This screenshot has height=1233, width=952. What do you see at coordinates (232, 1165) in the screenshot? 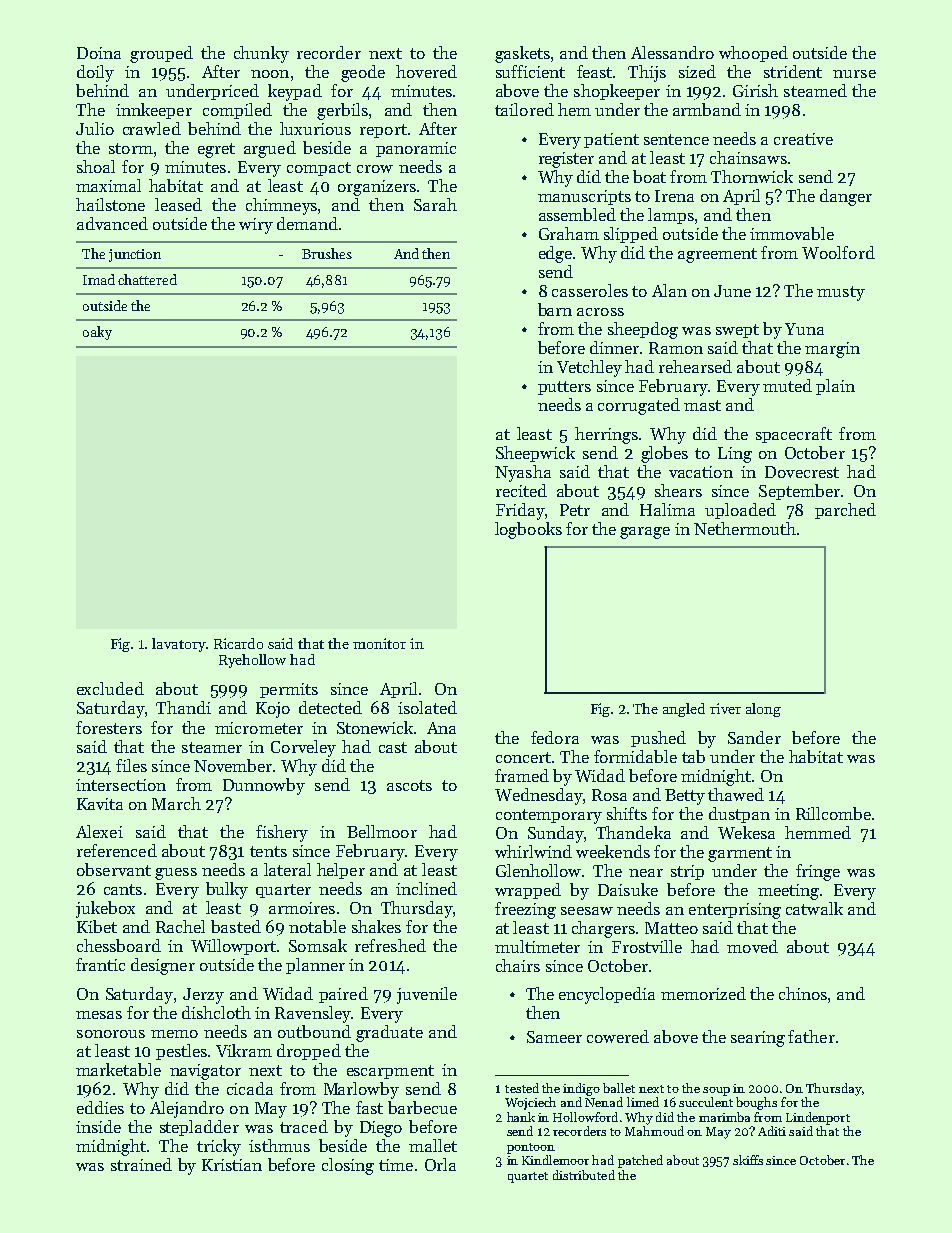
I see `Kristian` at bounding box center [232, 1165].
